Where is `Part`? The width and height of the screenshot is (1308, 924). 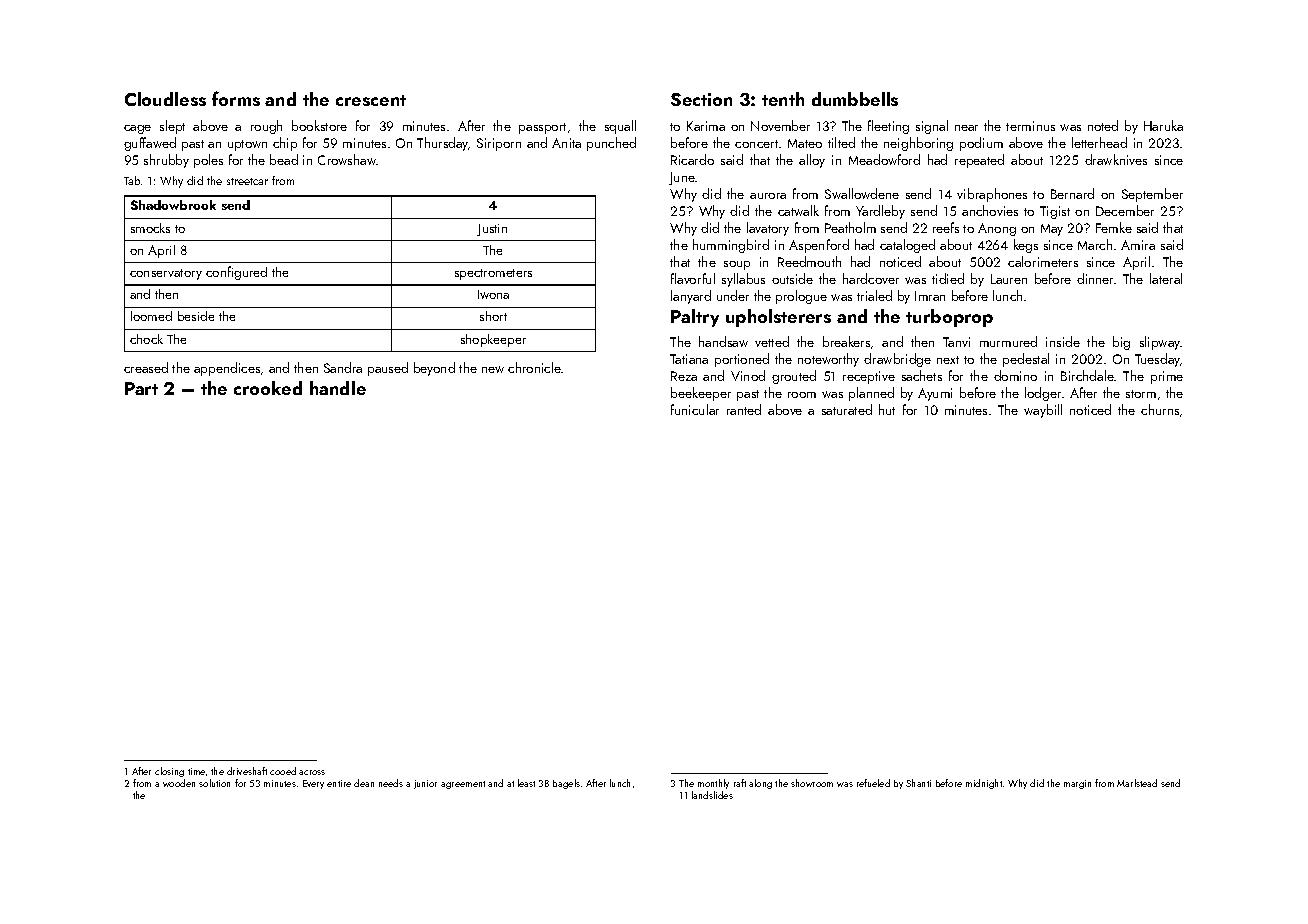
Part is located at coordinates (141, 388).
